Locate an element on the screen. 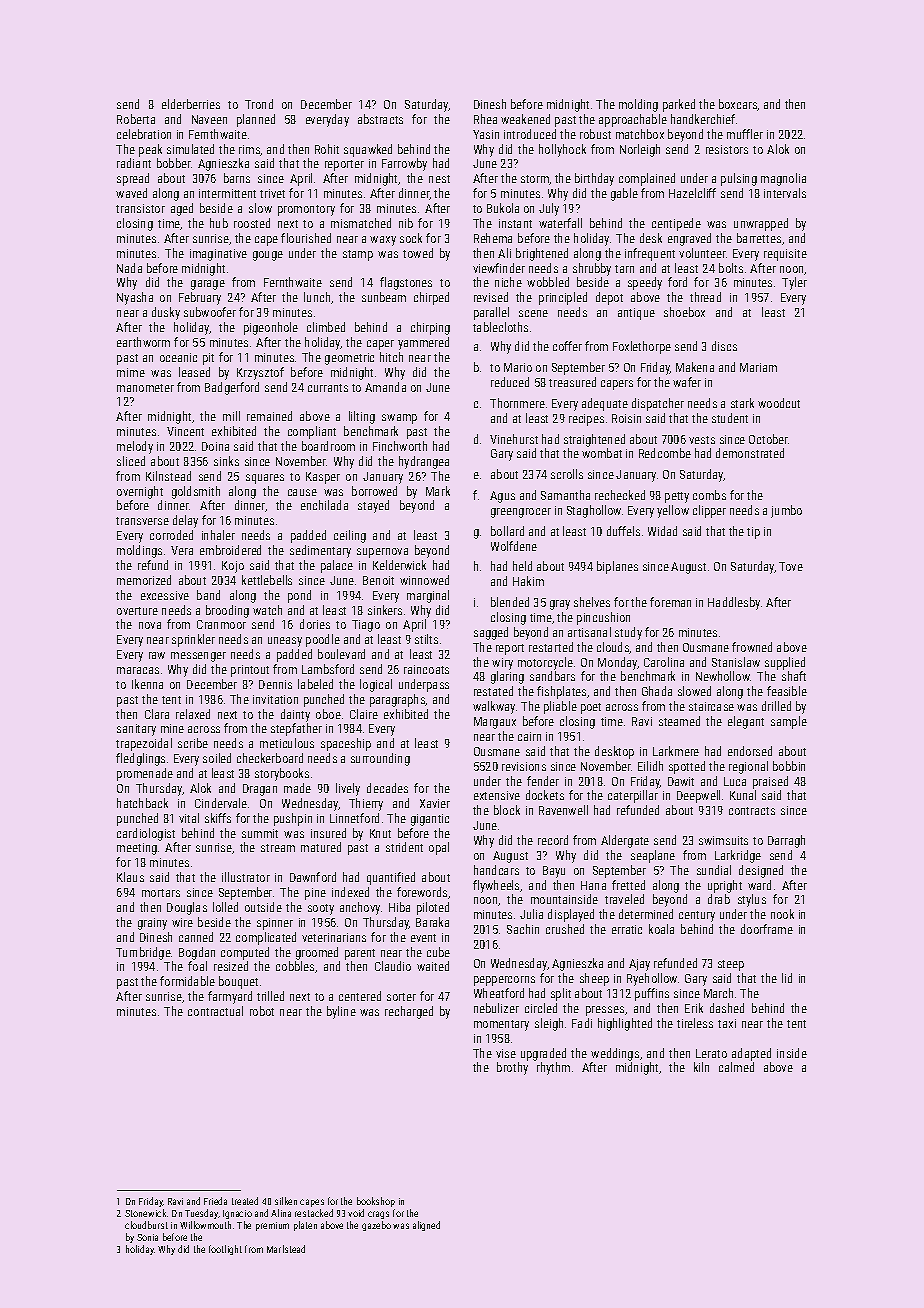 This screenshot has height=1308, width=924. robot is located at coordinates (262, 1011).
